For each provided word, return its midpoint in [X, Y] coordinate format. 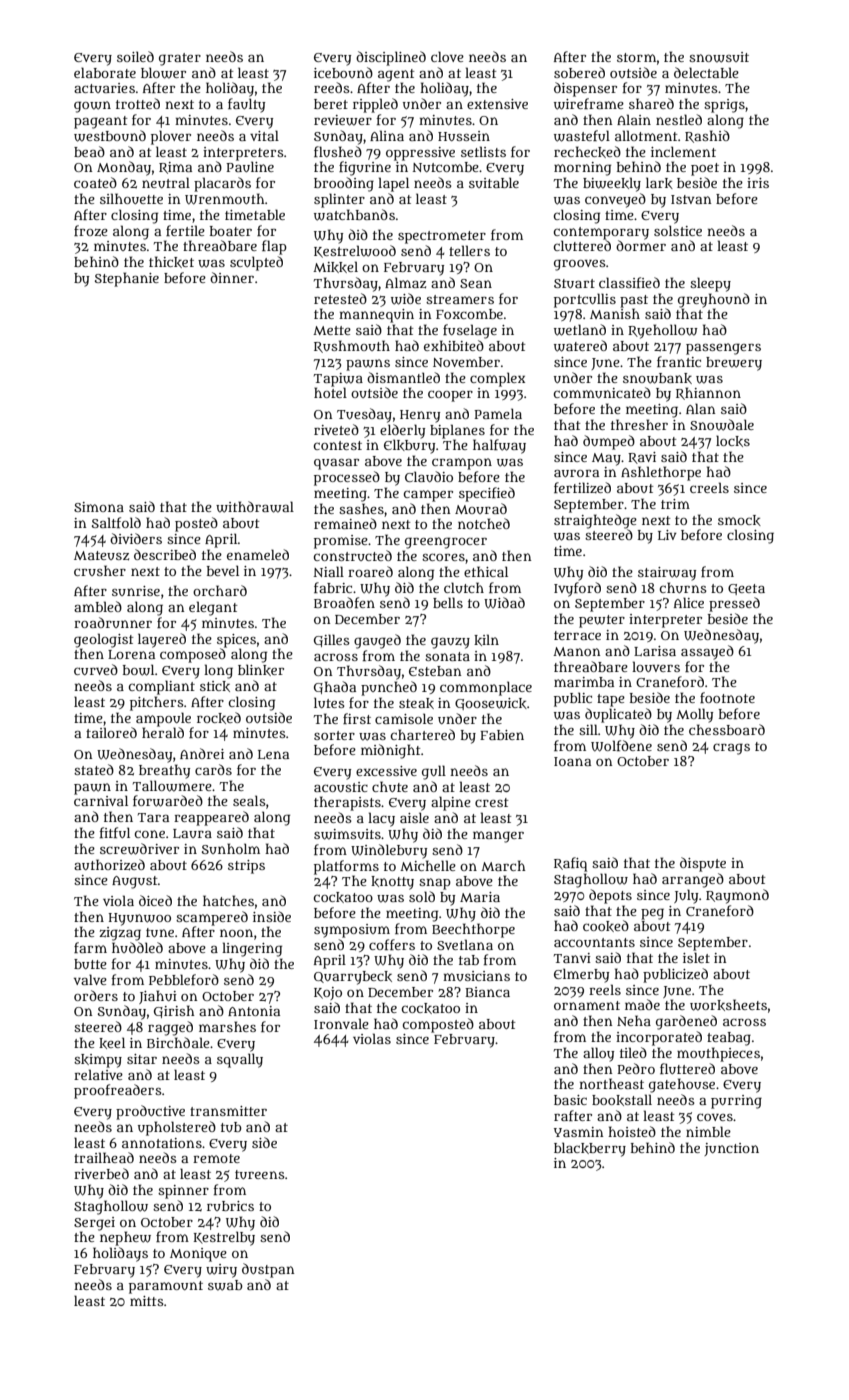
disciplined [391, 58]
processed [347, 478]
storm [637, 57]
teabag [729, 1039]
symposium [352, 931]
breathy [164, 771]
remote [216, 1158]
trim [675, 504]
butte [90, 964]
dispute [703, 864]
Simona [99, 507]
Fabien [502, 735]
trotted [138, 103]
